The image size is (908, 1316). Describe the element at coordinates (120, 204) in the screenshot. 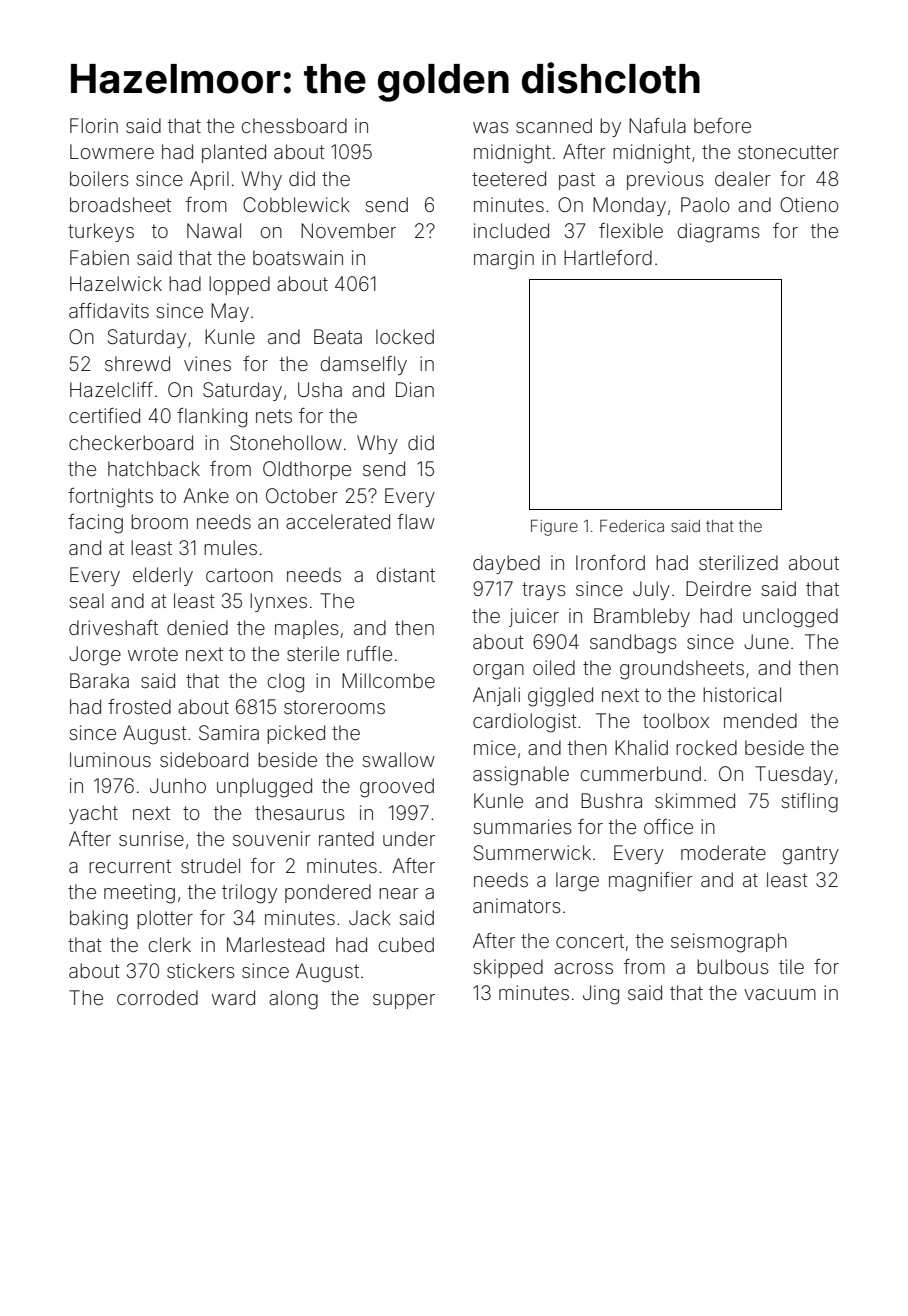

I see `broadsheet` at that location.
